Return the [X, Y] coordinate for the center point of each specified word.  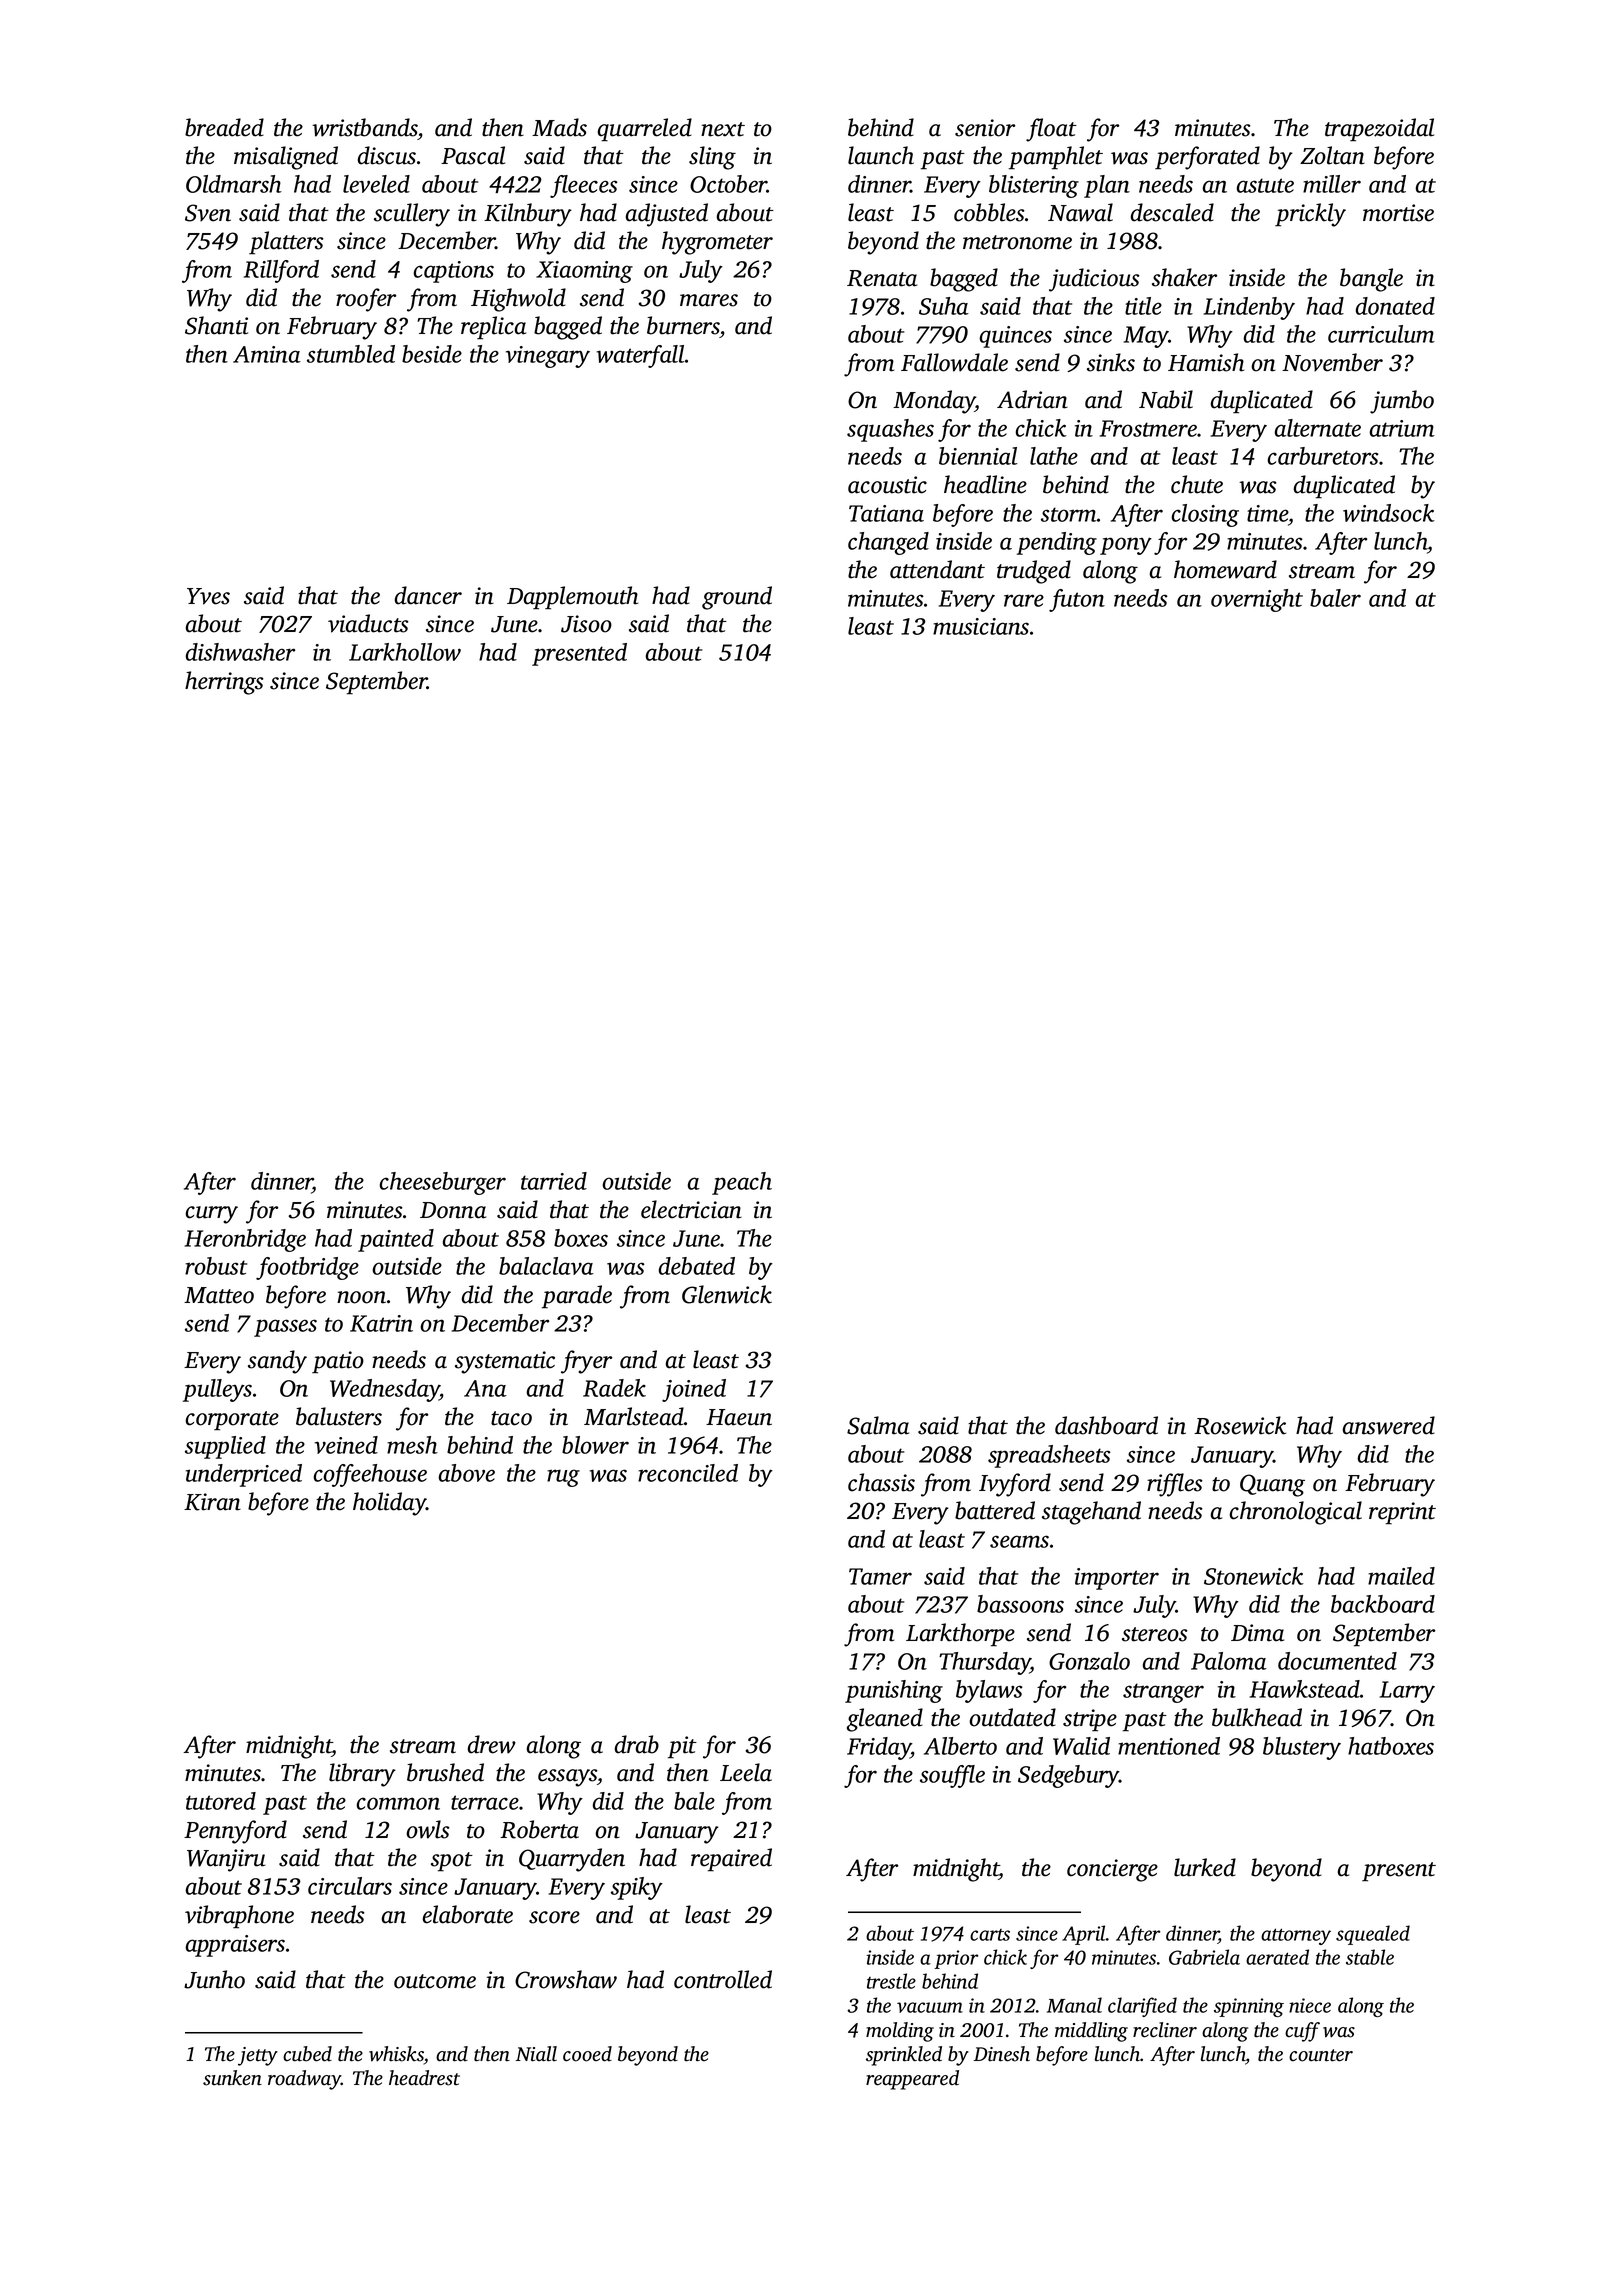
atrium [1402, 428]
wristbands [365, 127]
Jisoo [586, 624]
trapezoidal [1379, 130]
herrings [224, 683]
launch [881, 155]
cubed [307, 2054]
